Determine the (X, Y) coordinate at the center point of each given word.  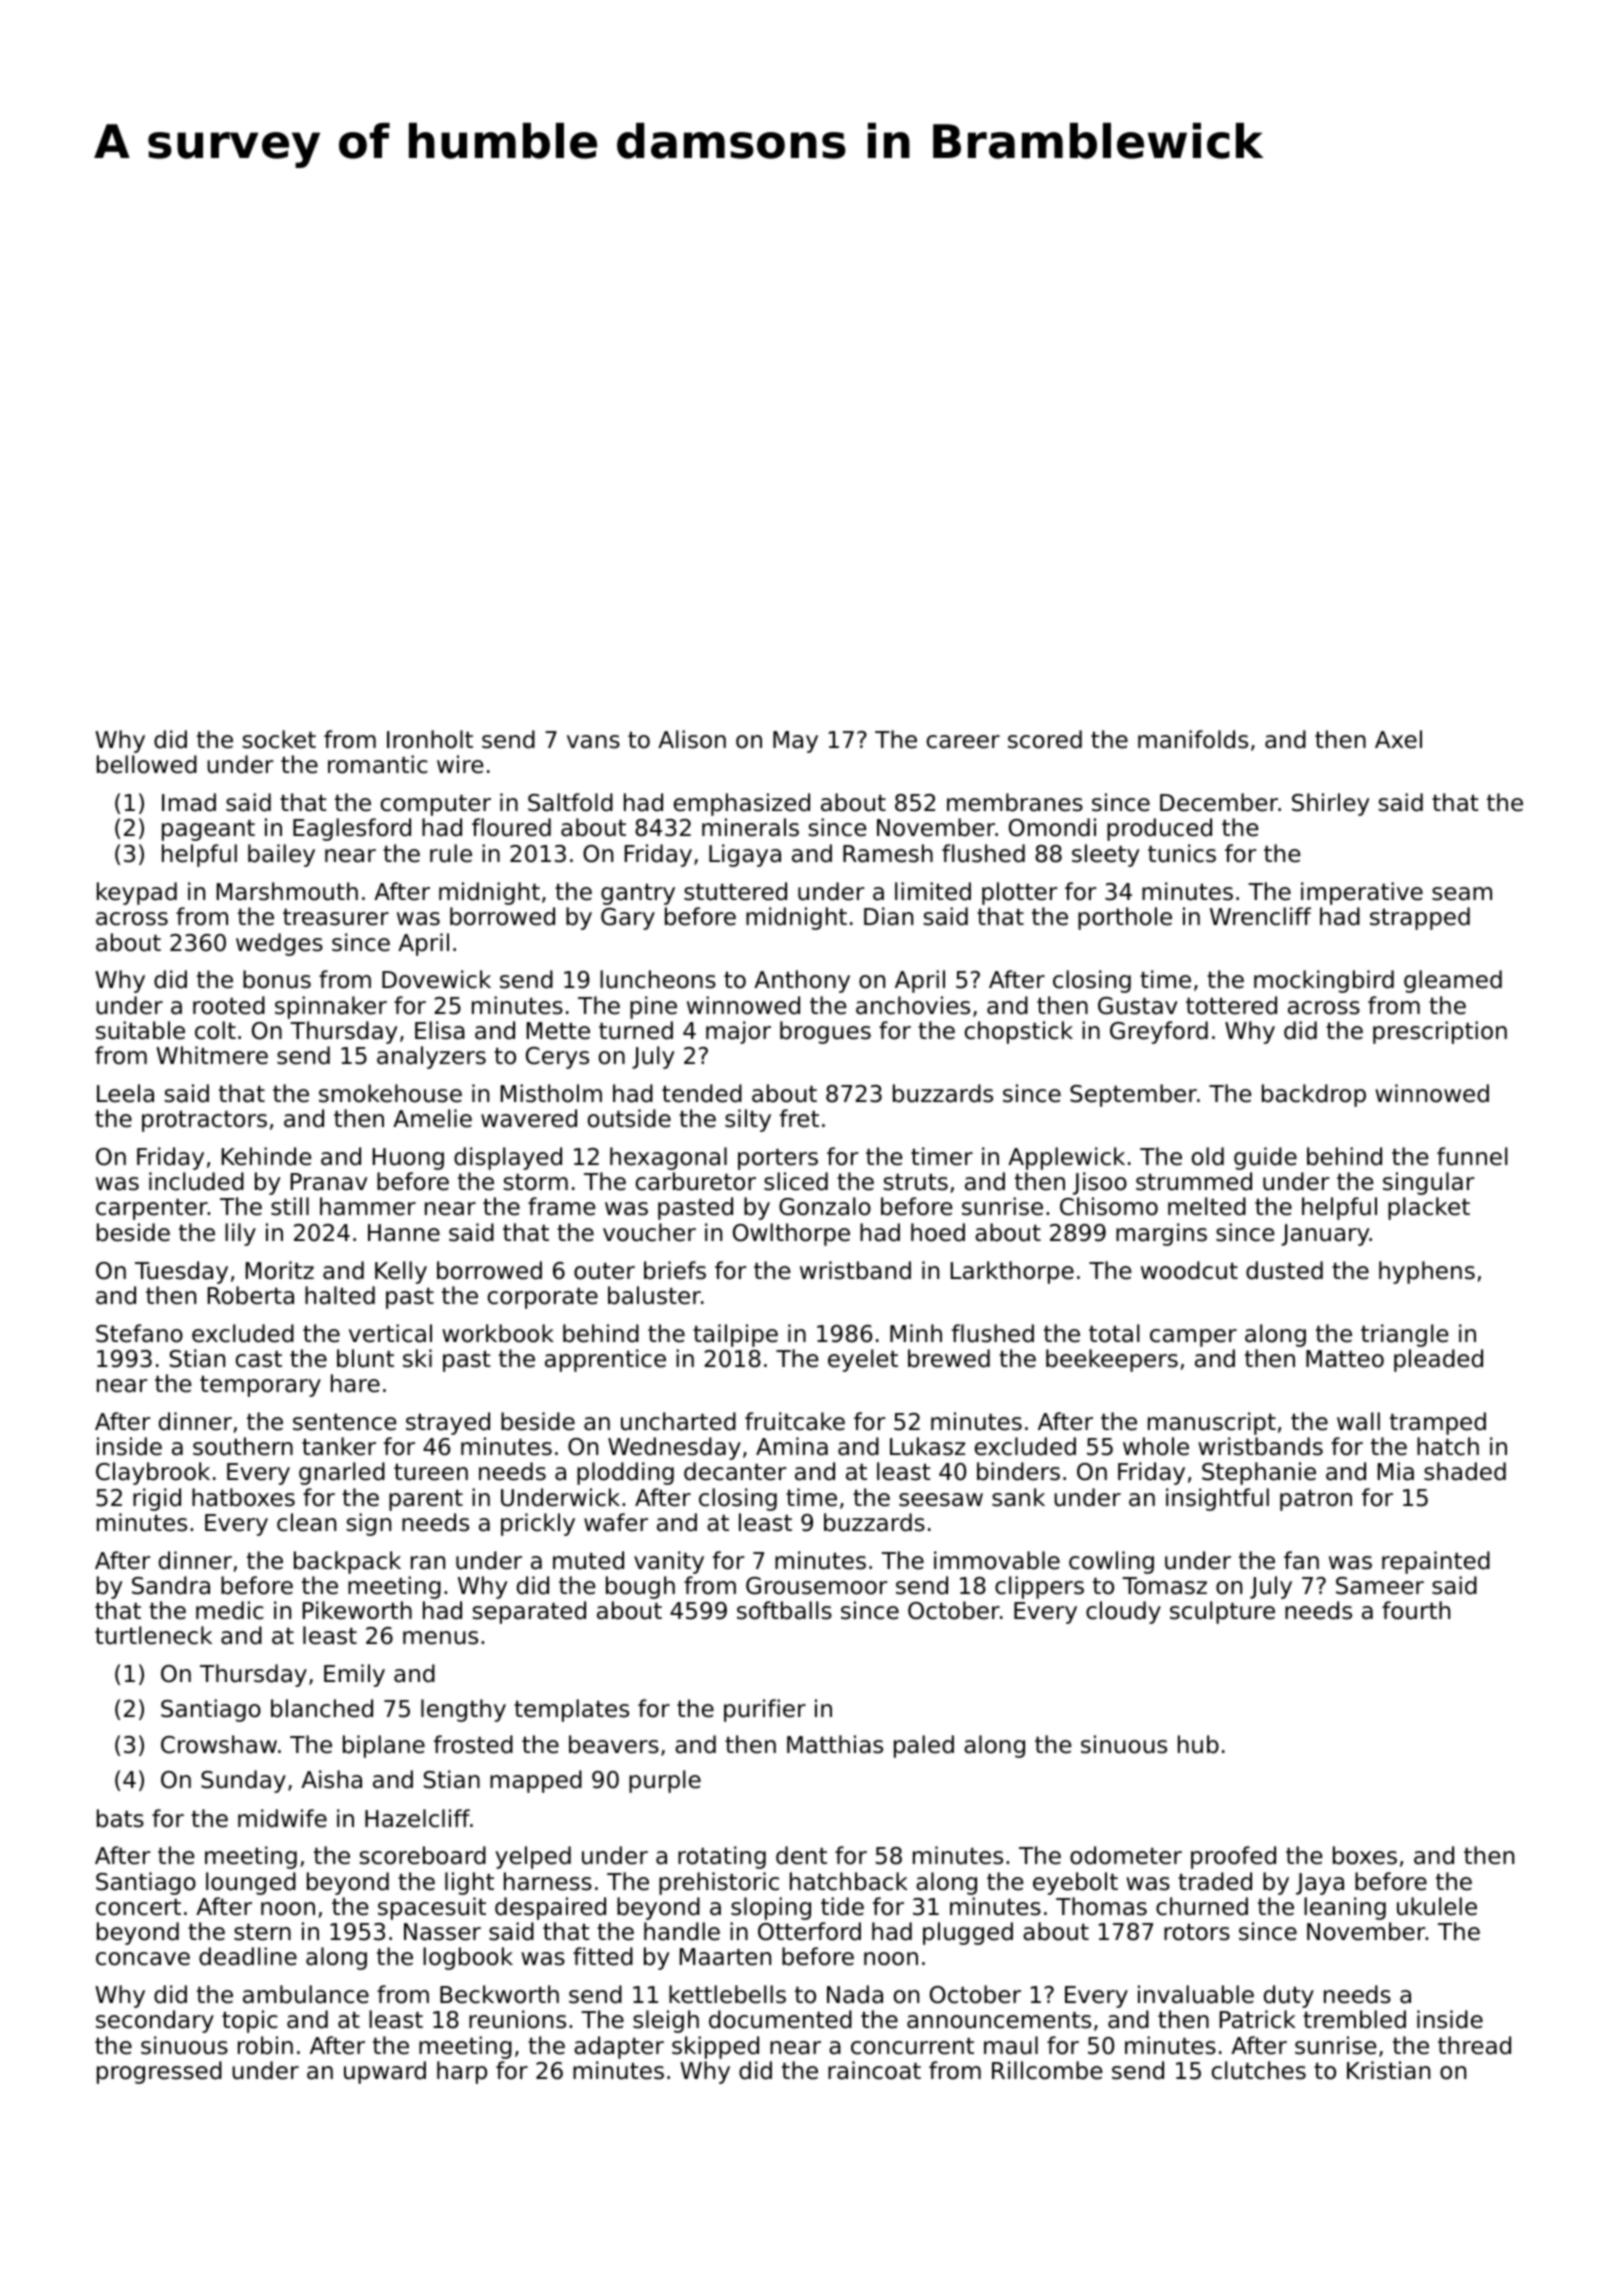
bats (120, 1818)
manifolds (1193, 739)
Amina (792, 1446)
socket (279, 739)
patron (1316, 1500)
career (963, 742)
